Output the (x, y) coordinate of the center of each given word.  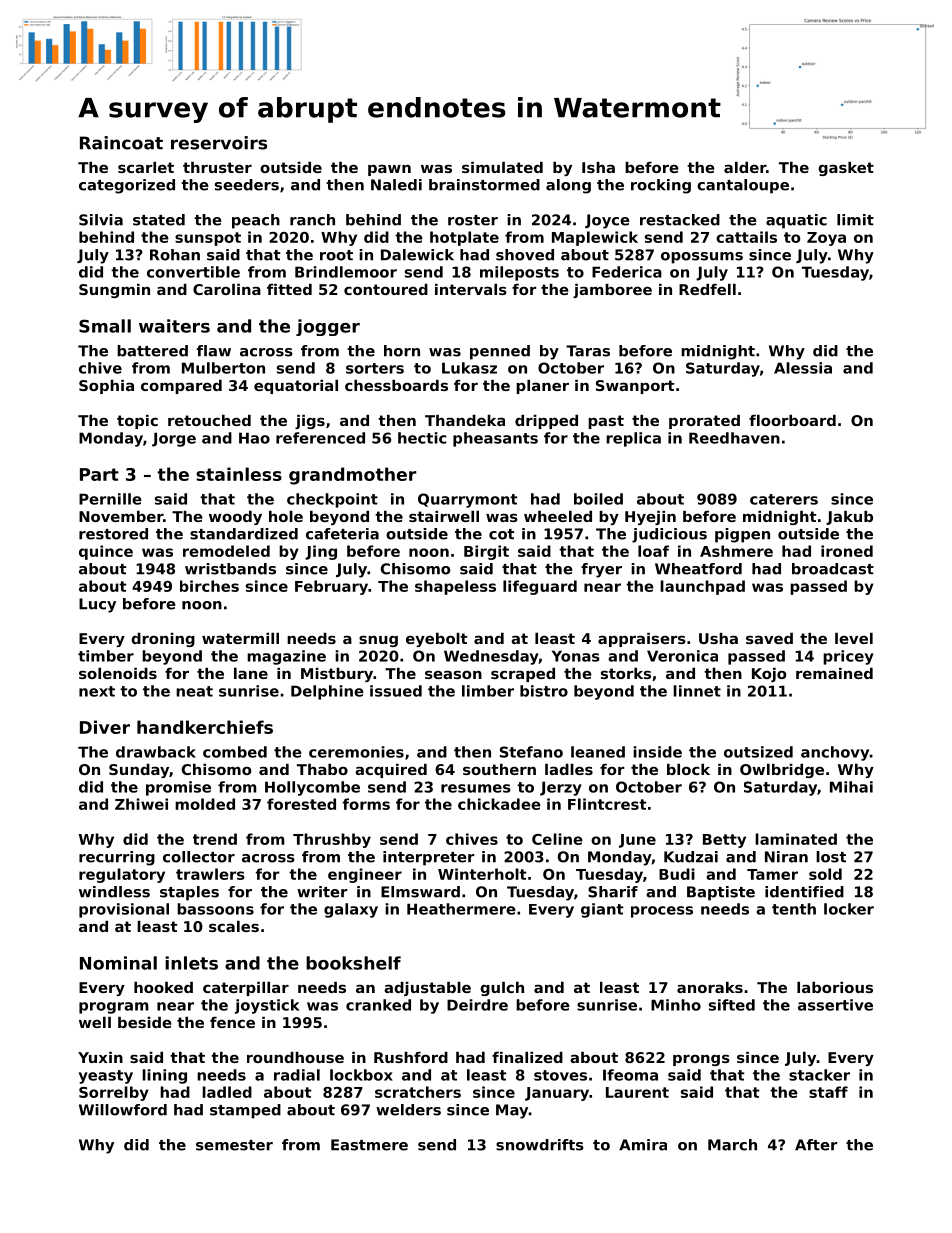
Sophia (106, 387)
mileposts (519, 273)
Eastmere (369, 1145)
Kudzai (691, 857)
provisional (124, 910)
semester (234, 1145)
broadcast (833, 569)
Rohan (175, 255)
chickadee (499, 804)
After (816, 1145)
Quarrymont (467, 500)
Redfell (707, 289)
